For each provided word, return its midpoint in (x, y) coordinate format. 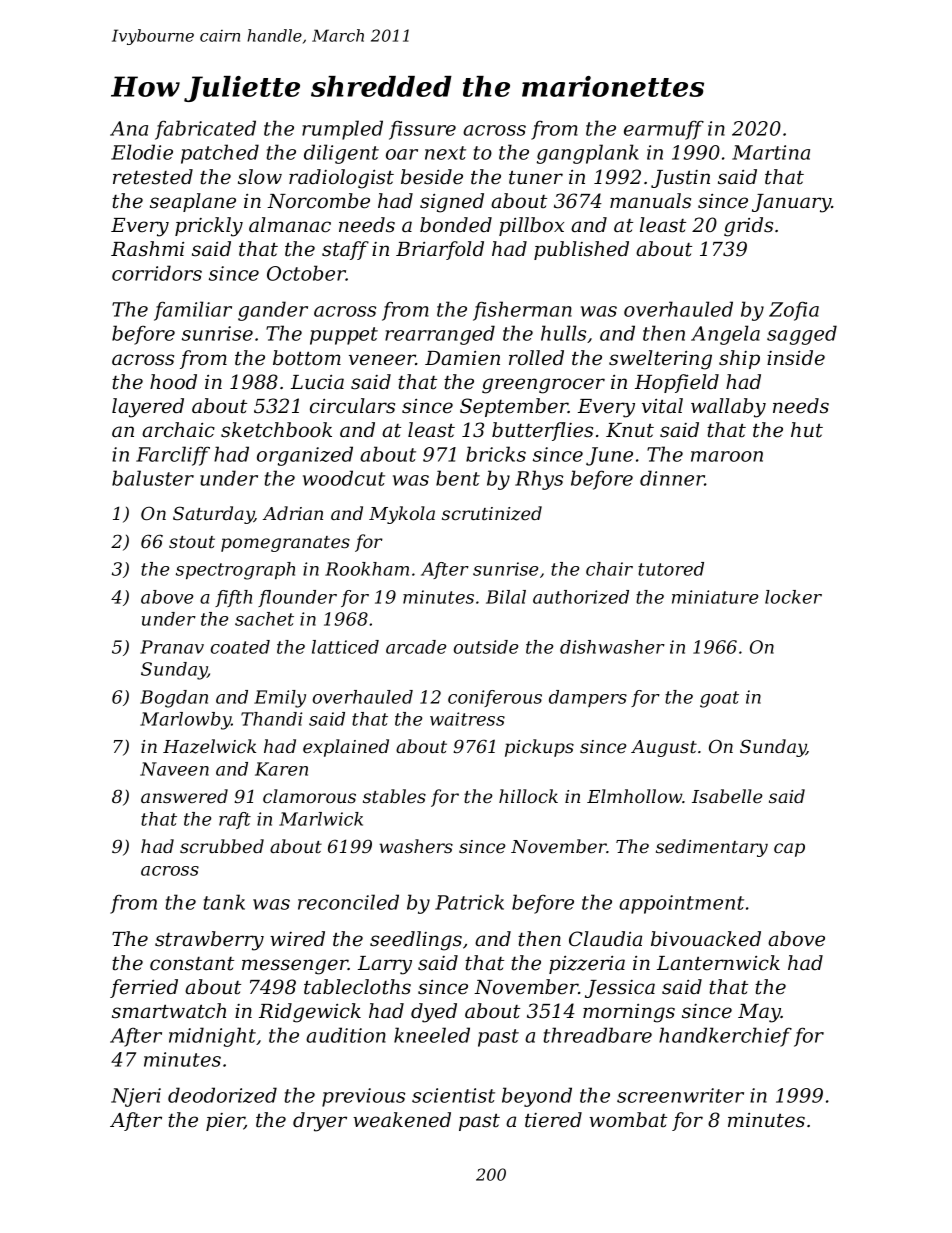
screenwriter (680, 1095)
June (609, 456)
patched (220, 154)
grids (748, 227)
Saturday (213, 515)
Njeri (136, 1097)
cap (789, 850)
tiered (553, 1120)
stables (394, 796)
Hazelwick (209, 746)
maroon (727, 456)
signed (452, 203)
